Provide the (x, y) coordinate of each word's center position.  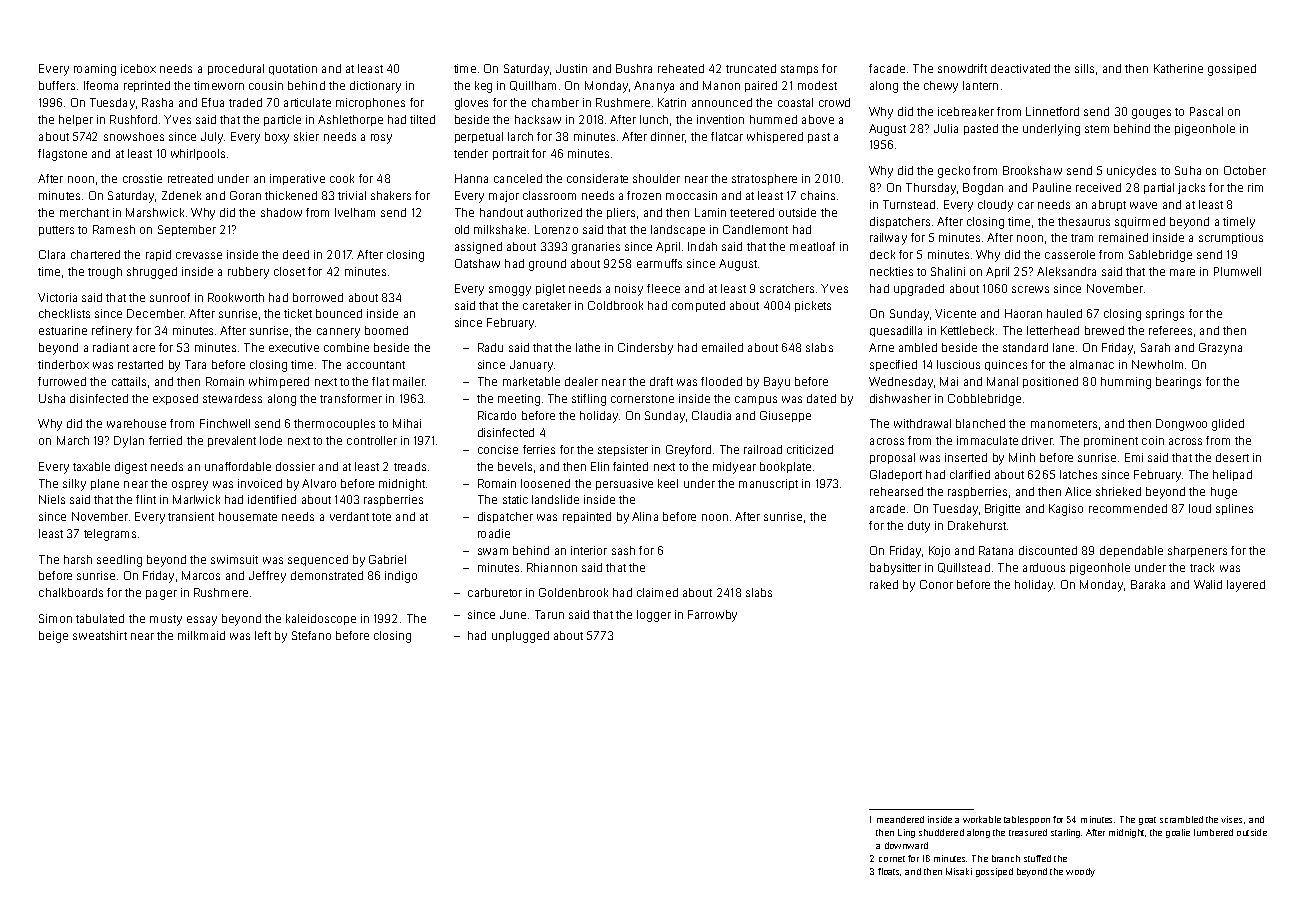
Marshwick (155, 212)
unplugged (520, 637)
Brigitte (1002, 510)
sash (623, 550)
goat (1147, 821)
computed (698, 306)
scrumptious (1231, 238)
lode (271, 440)
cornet (892, 859)
